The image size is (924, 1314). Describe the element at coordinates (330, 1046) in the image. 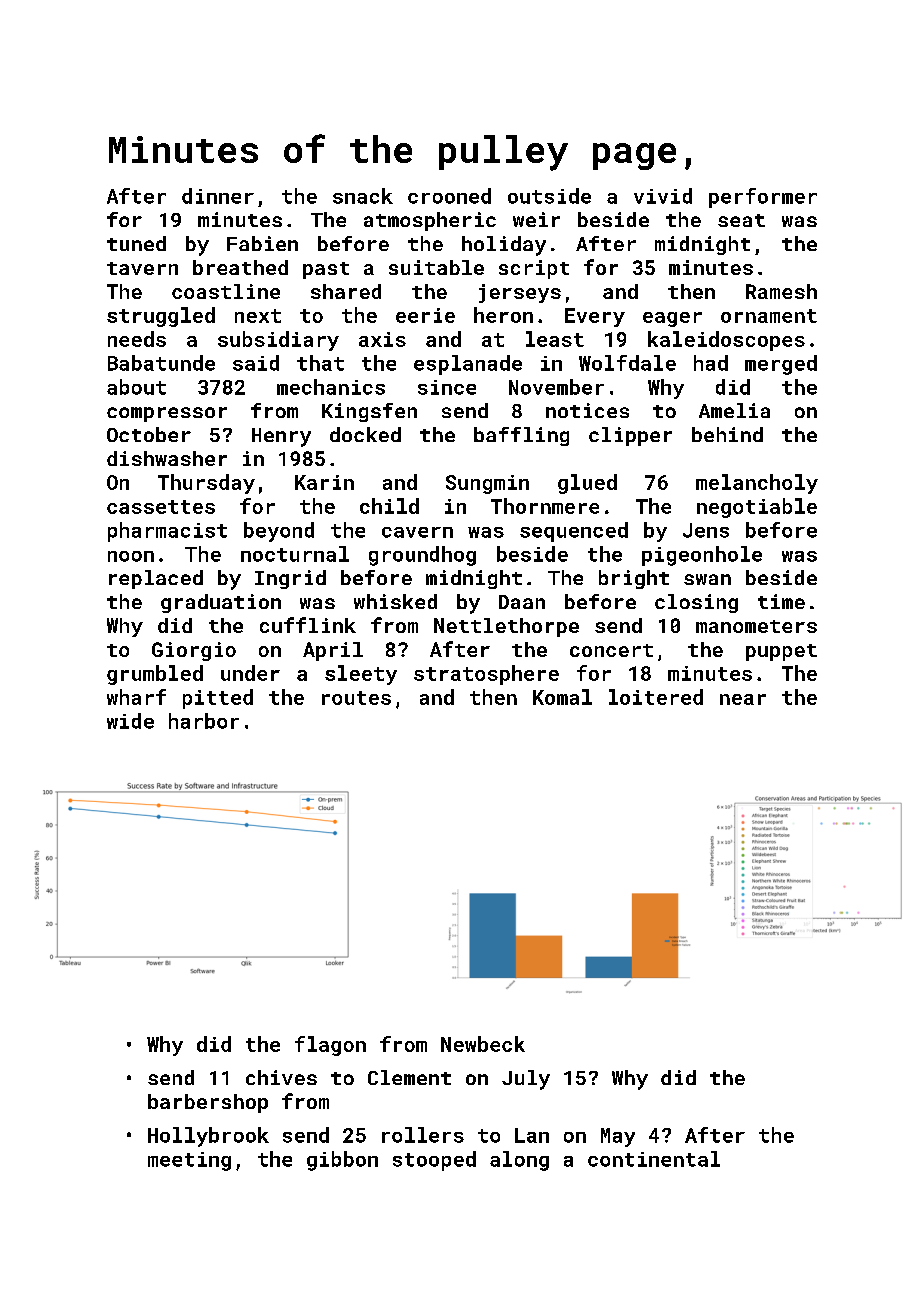

I see `flagon` at that location.
